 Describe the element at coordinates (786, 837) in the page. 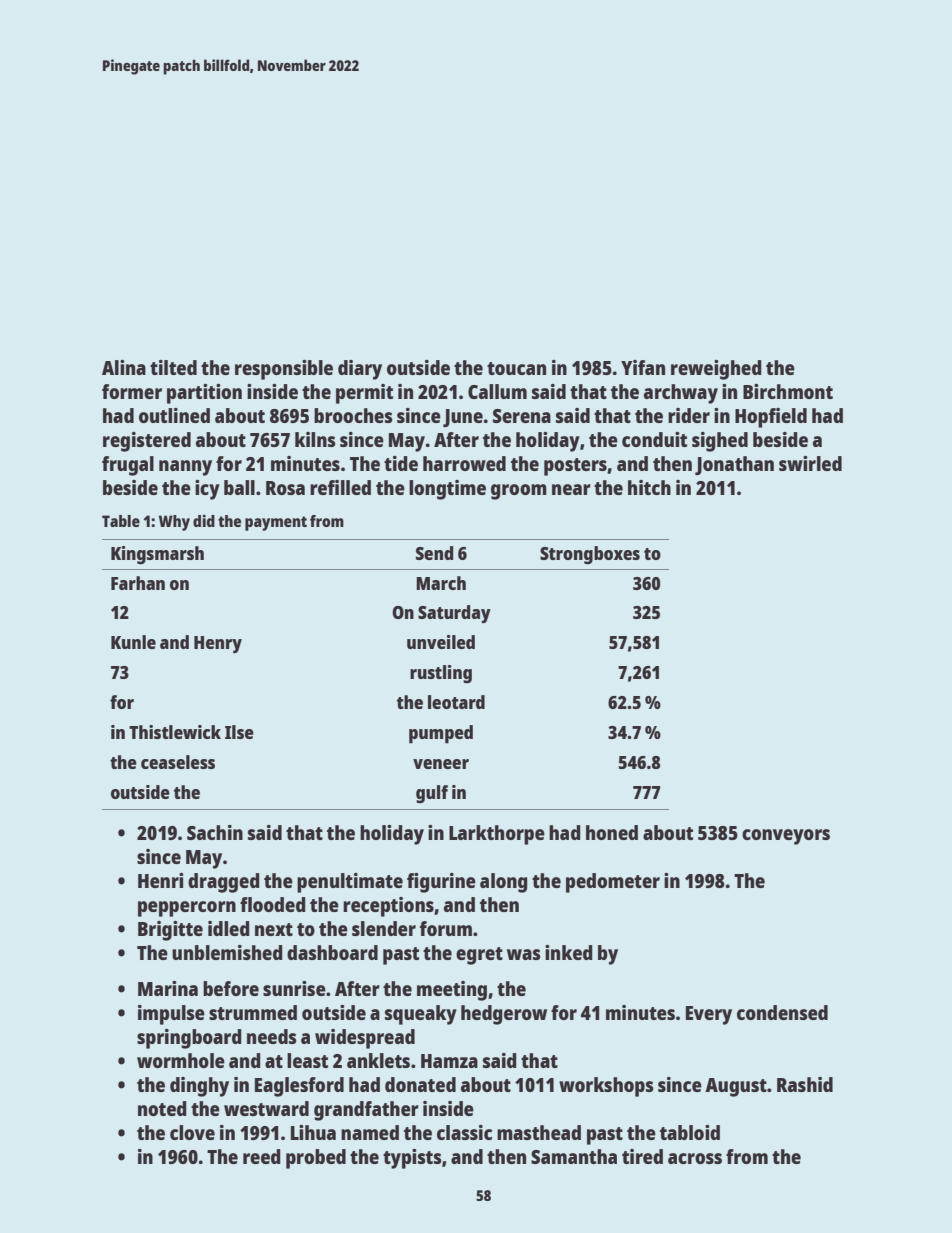

I see `conveyors` at that location.
